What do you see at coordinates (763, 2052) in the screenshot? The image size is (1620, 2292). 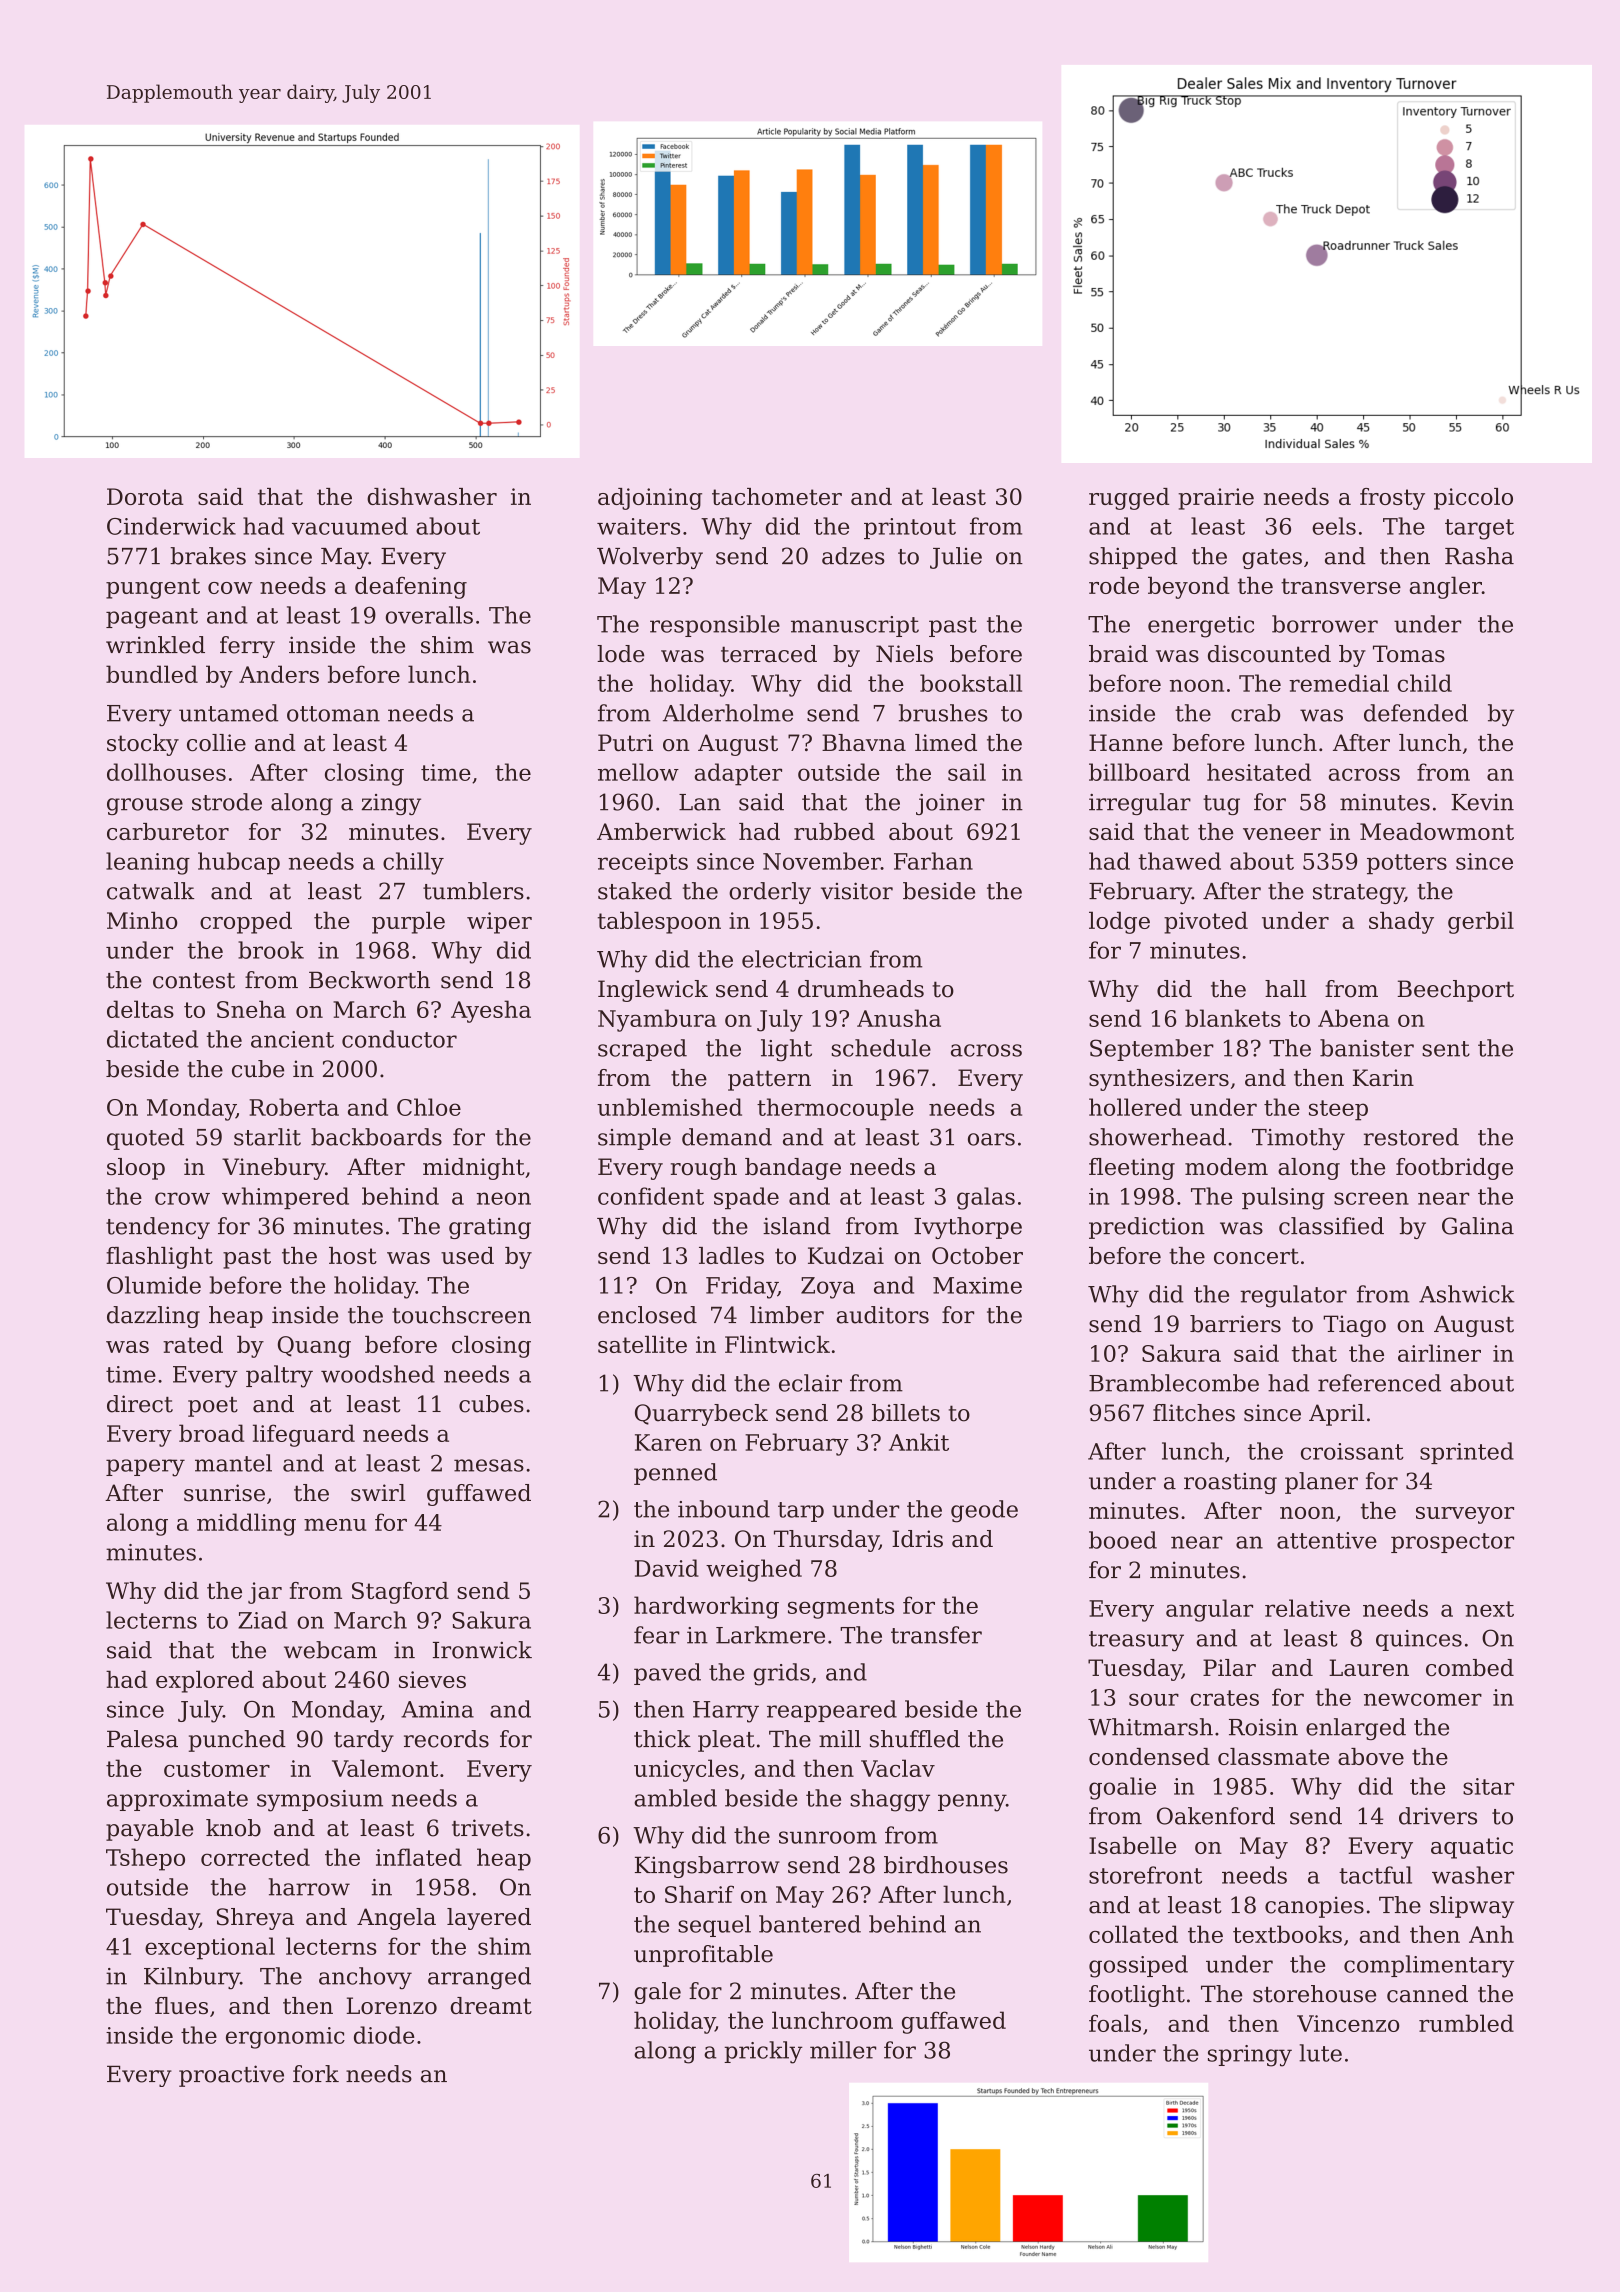 I see `prickly` at bounding box center [763, 2052].
